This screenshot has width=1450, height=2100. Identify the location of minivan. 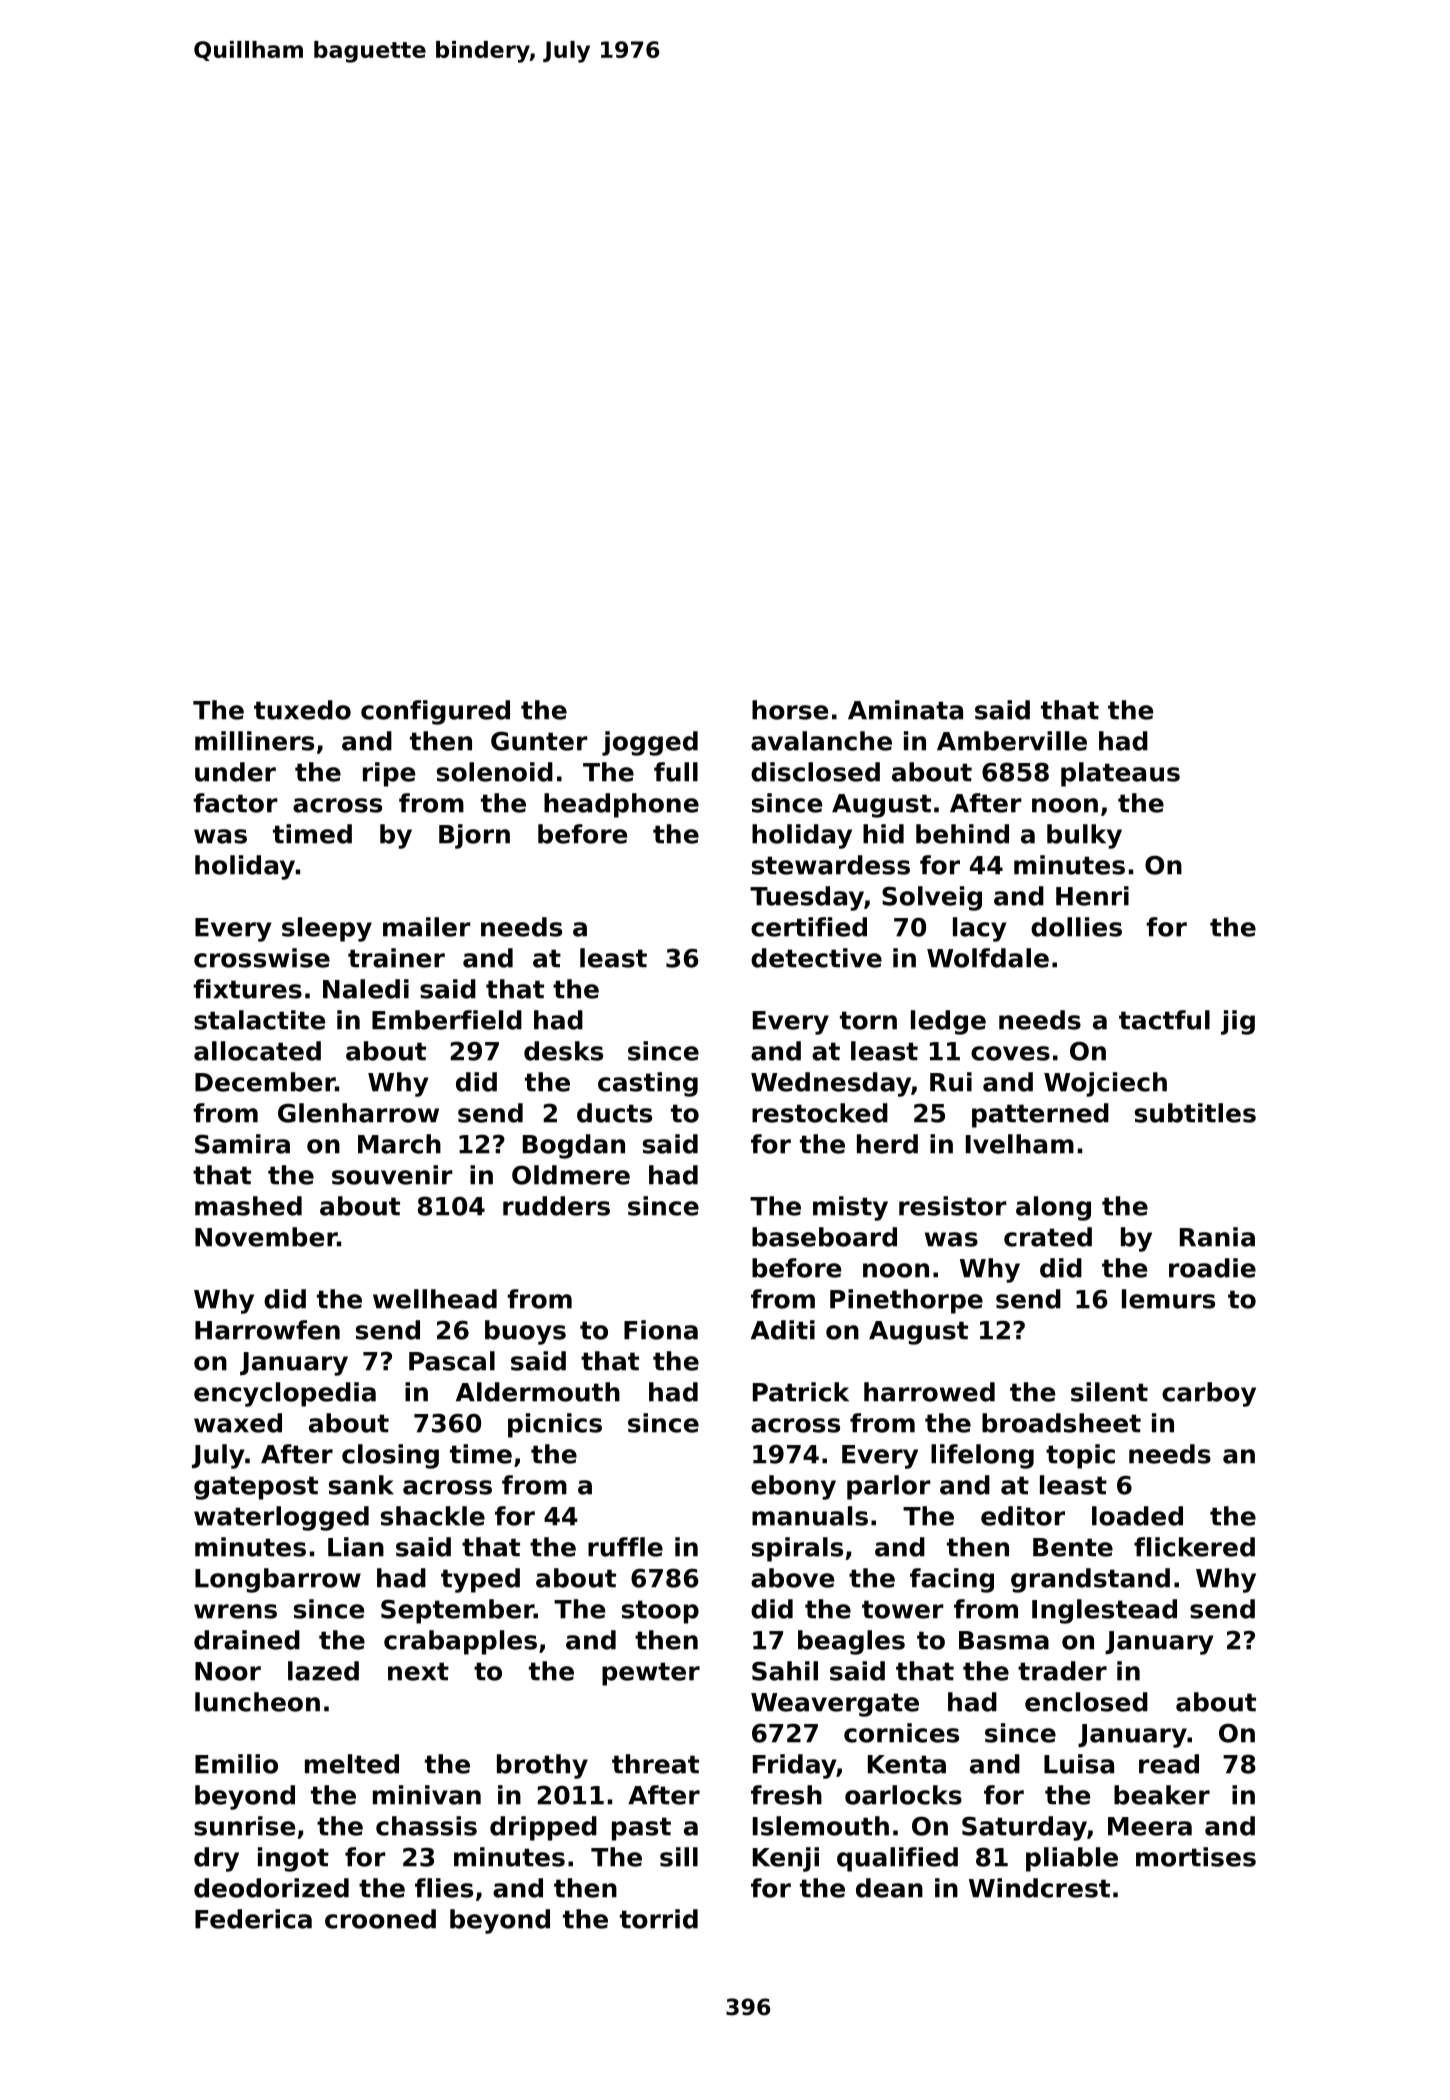
(427, 1795).
